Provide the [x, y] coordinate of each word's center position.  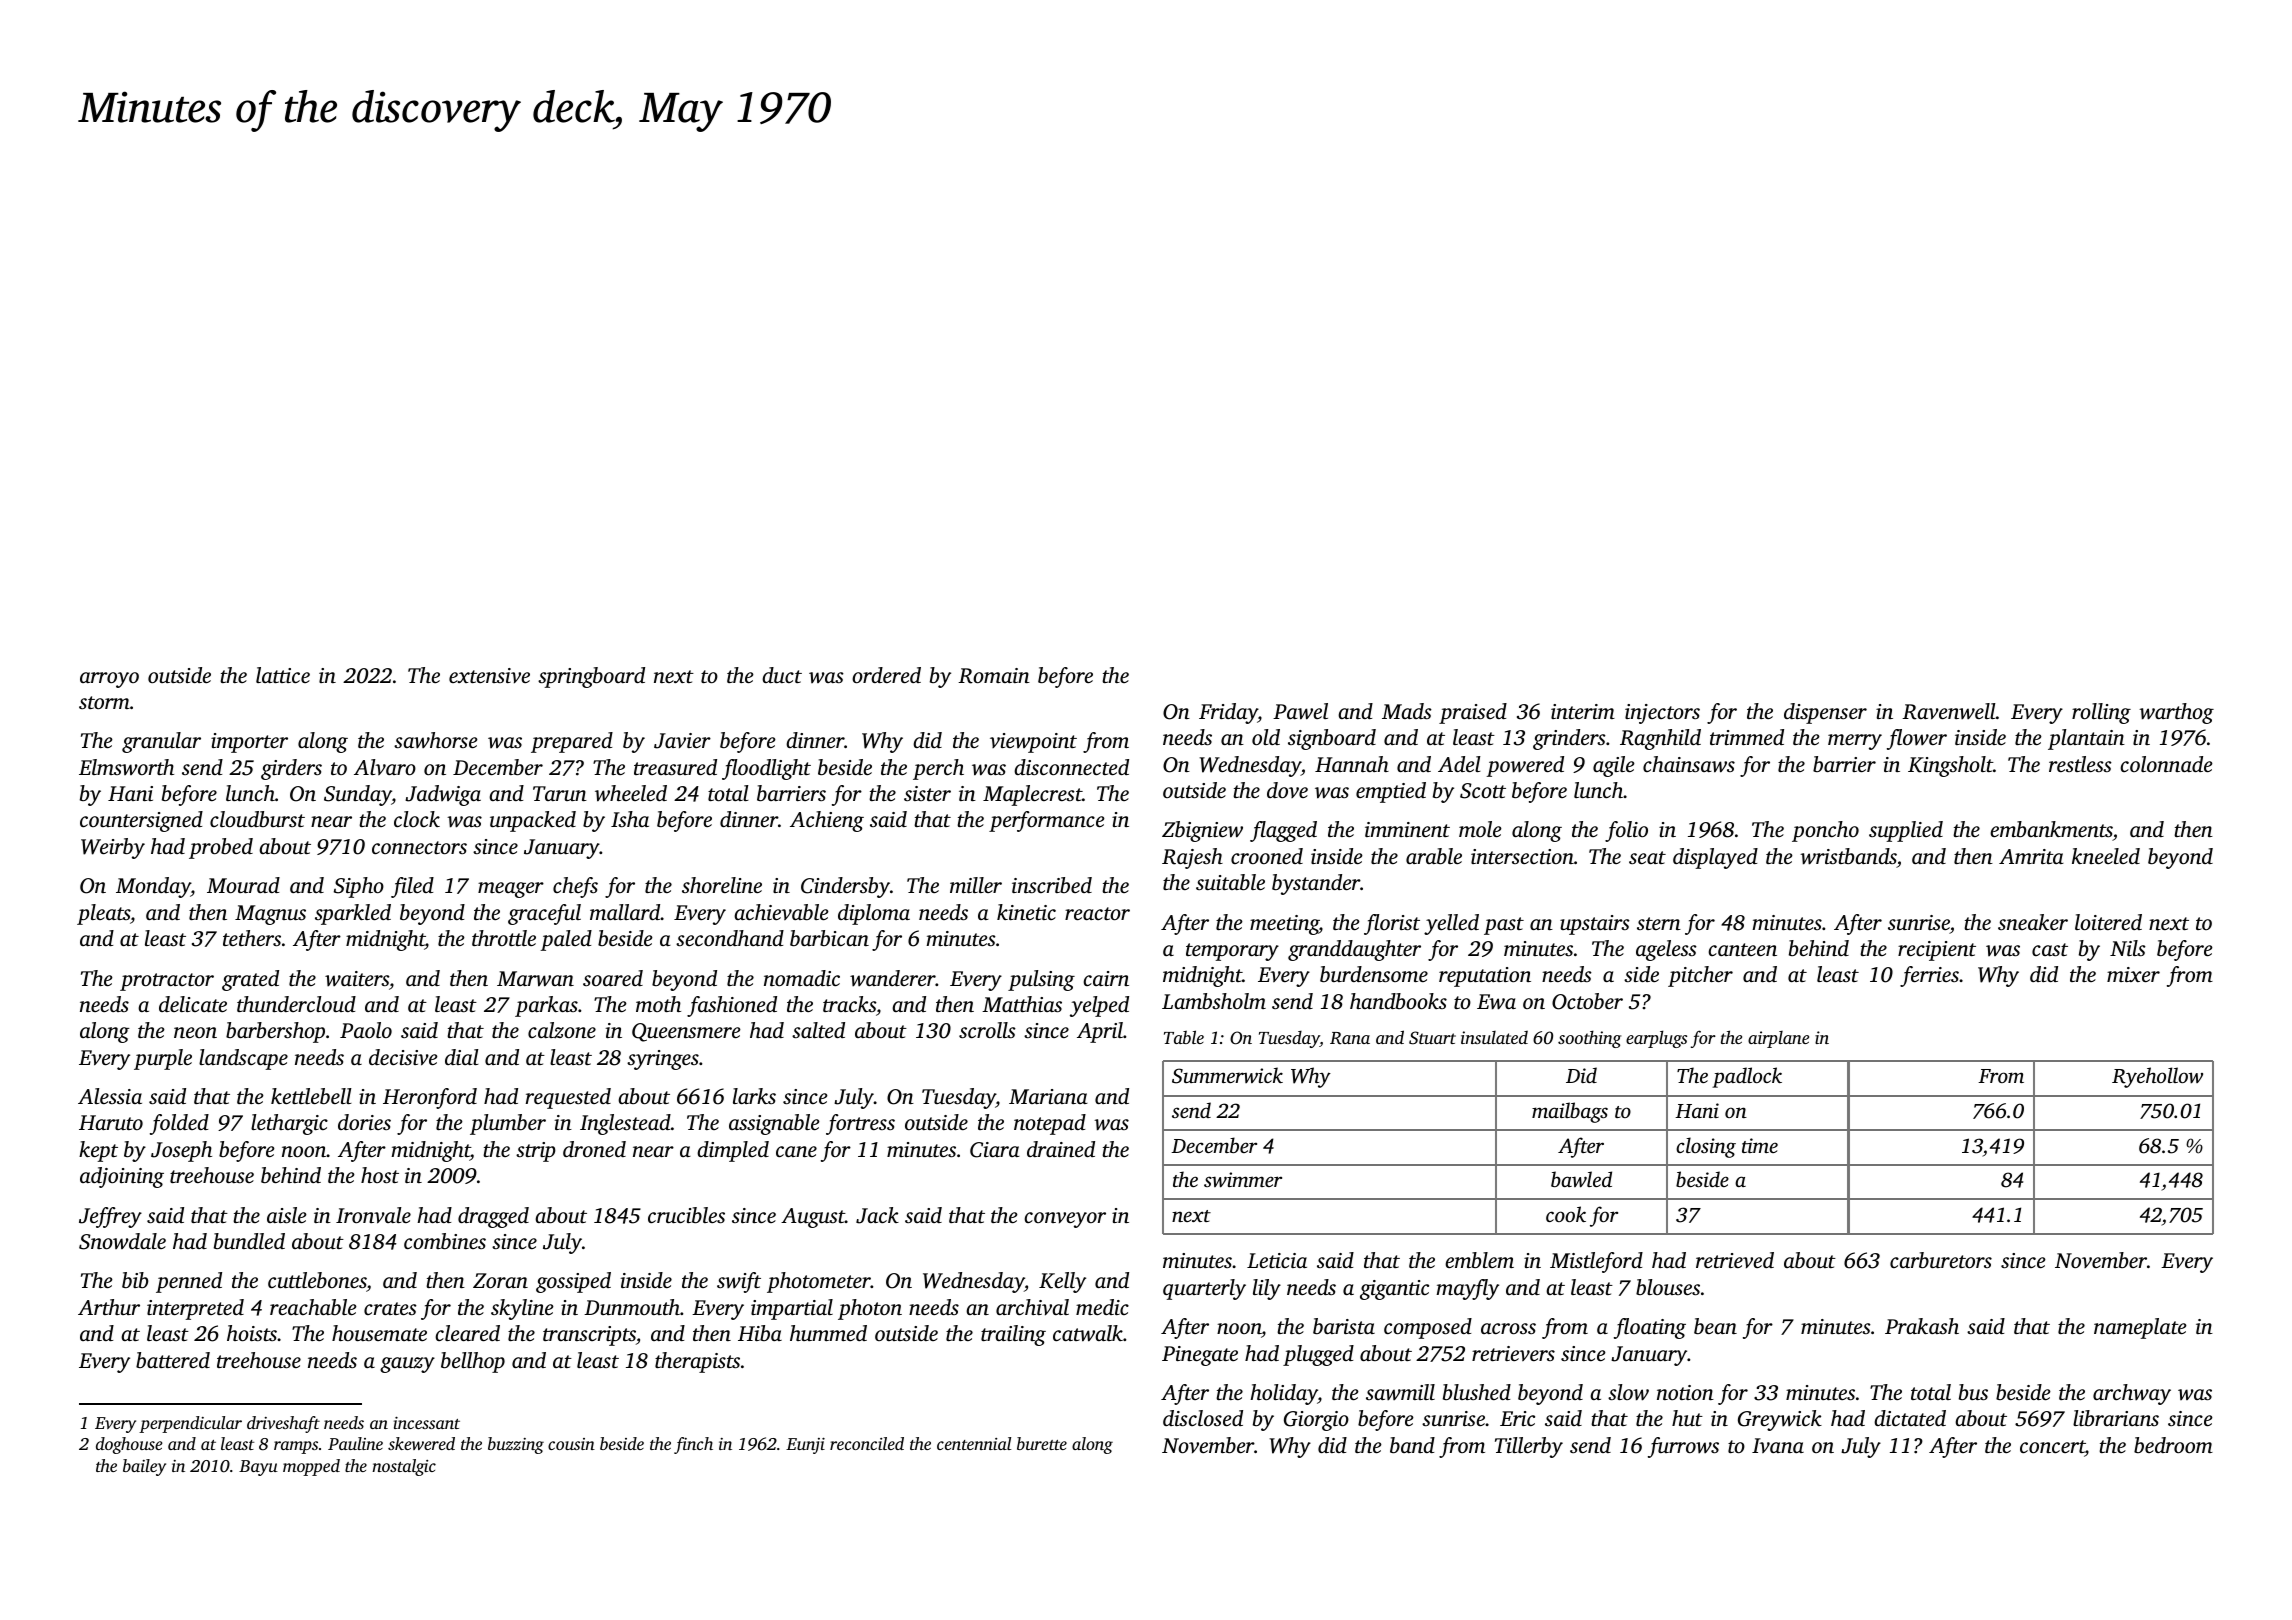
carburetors [1941, 1260]
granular [161, 742]
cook [1566, 1214]
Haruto [111, 1122]
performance [1047, 821]
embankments [2051, 831]
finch [693, 1445]
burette [1042, 1443]
